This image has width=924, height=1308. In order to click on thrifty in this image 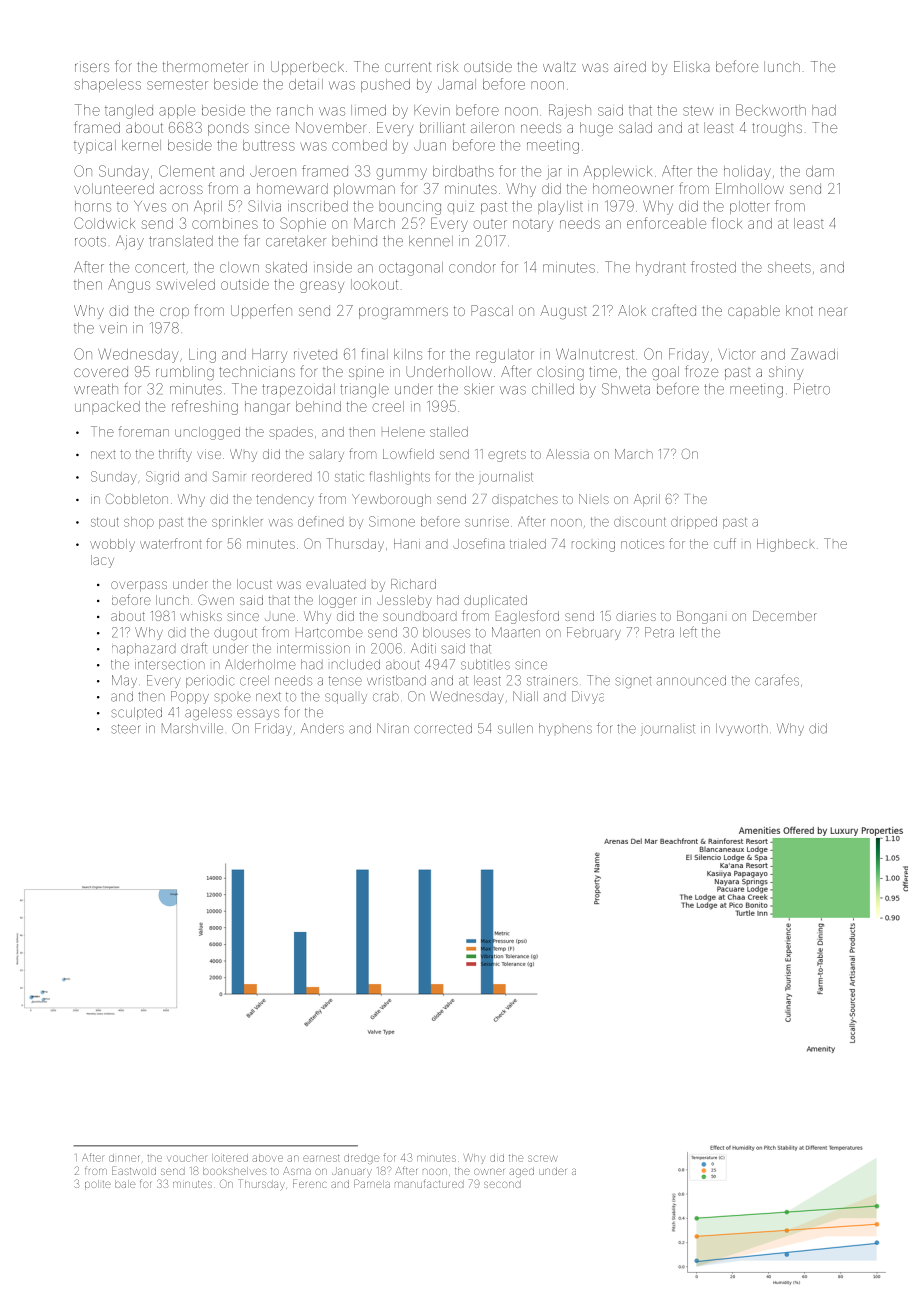, I will do `click(175, 455)`.
